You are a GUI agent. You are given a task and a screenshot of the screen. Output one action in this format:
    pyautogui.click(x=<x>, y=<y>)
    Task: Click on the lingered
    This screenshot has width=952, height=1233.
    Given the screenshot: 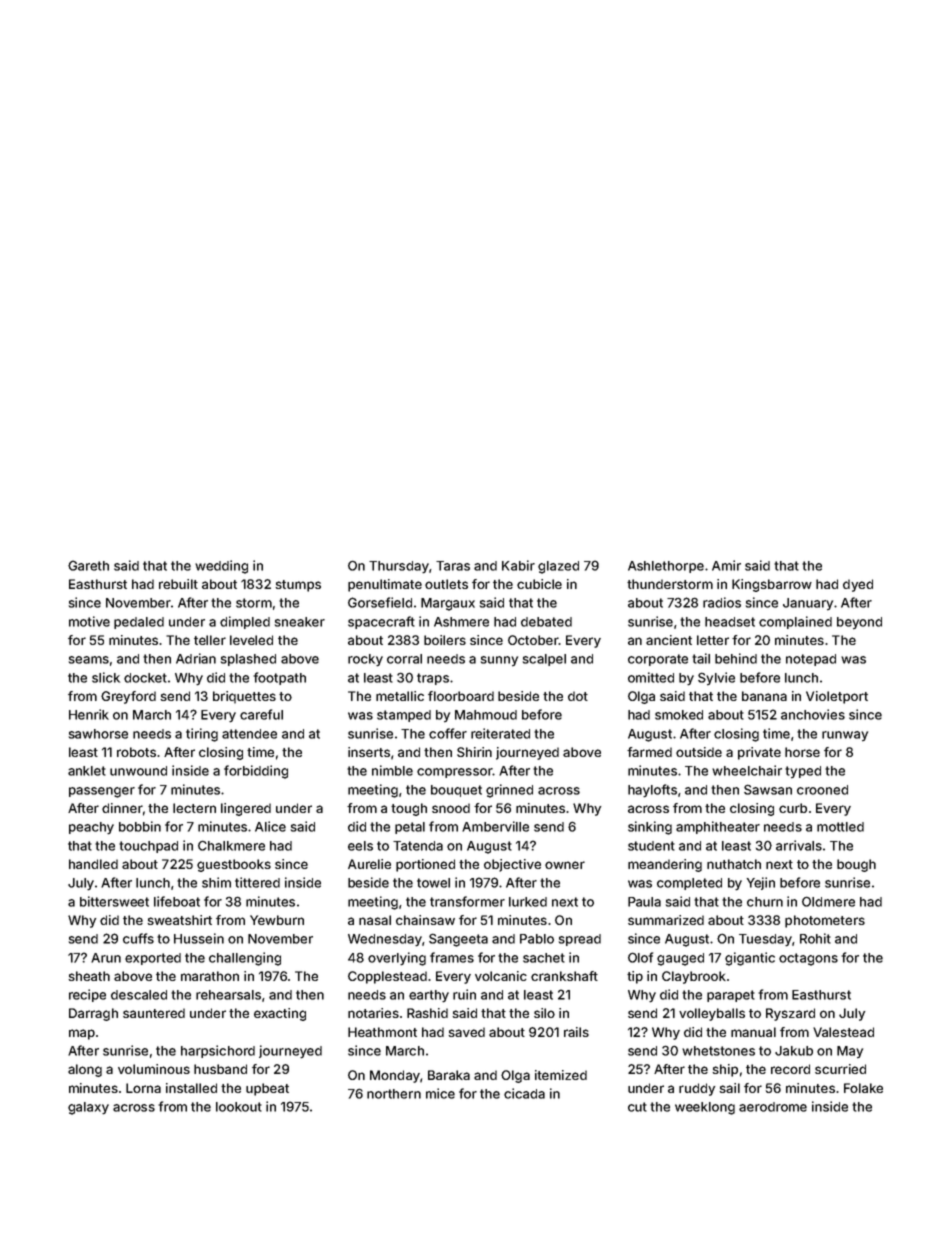 What is the action you would take?
    pyautogui.click(x=246, y=809)
